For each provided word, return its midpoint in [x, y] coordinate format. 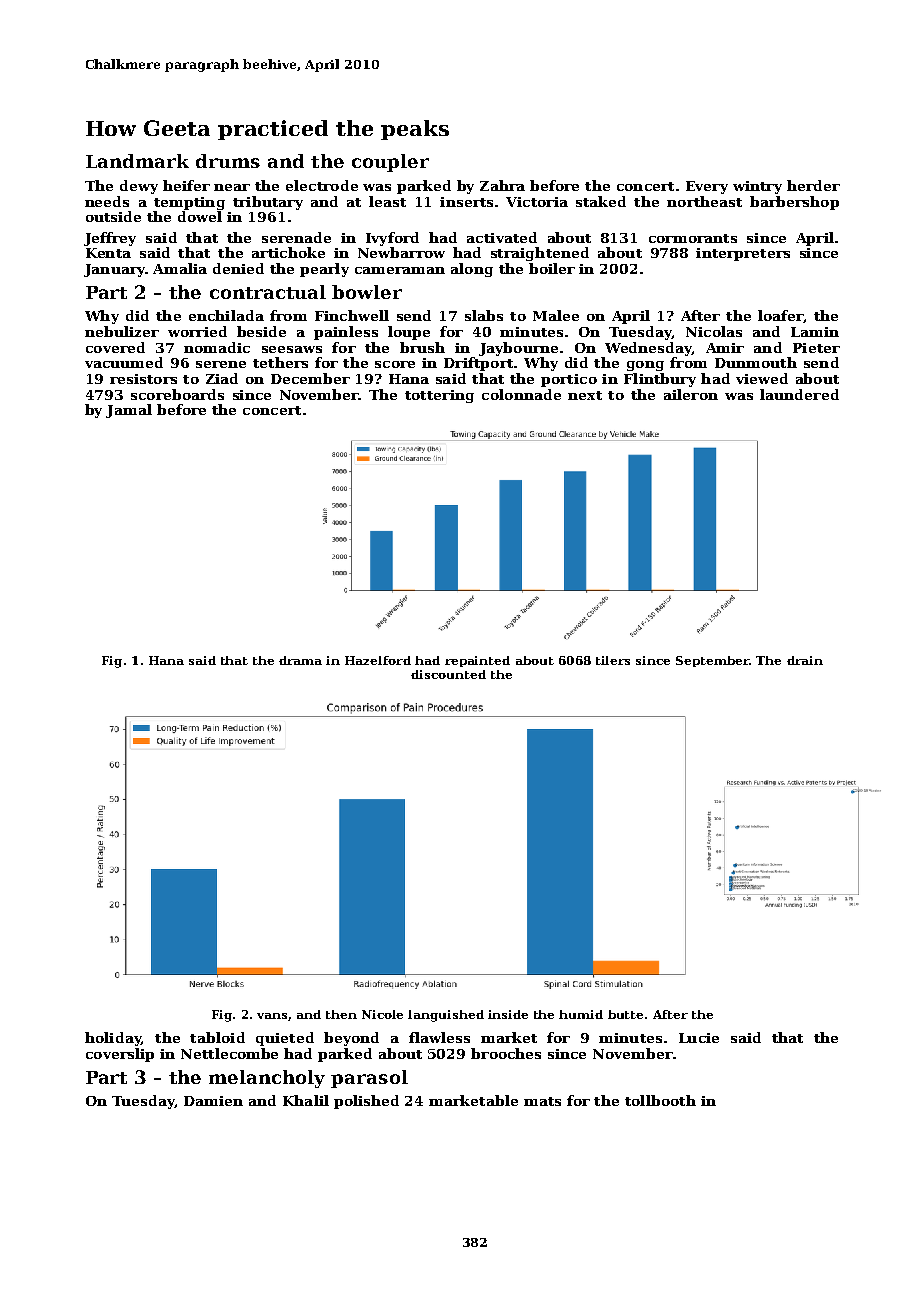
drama [300, 660]
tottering [439, 396]
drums [228, 161]
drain [805, 660]
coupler [390, 163]
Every [707, 187]
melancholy [267, 1079]
